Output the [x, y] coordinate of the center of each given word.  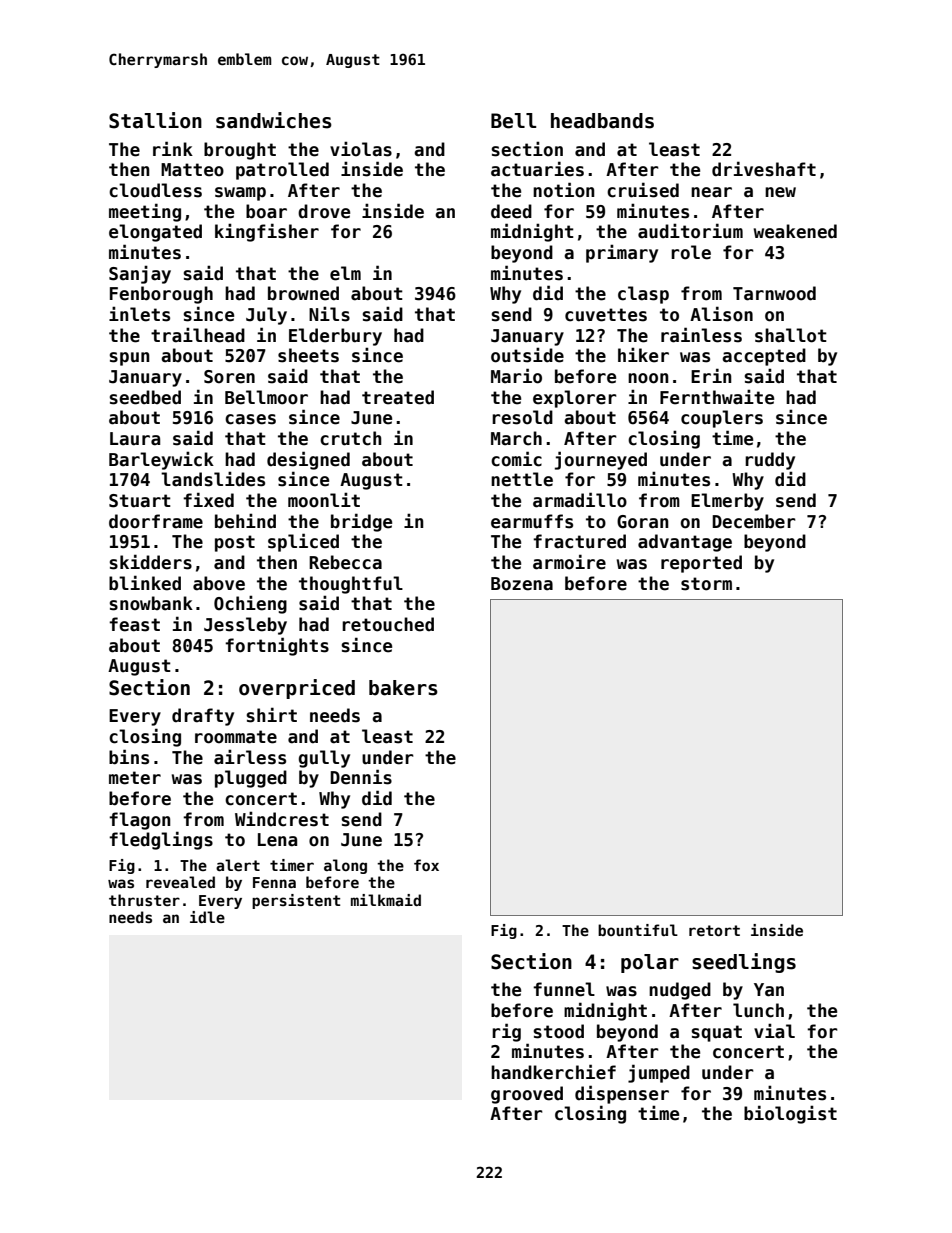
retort [714, 930]
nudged [680, 991]
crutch [351, 438]
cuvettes [606, 315]
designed [308, 460]
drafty [203, 717]
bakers [403, 688]
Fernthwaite [717, 397]
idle [207, 917]
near [711, 192]
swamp [240, 194]
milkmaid [386, 900]
